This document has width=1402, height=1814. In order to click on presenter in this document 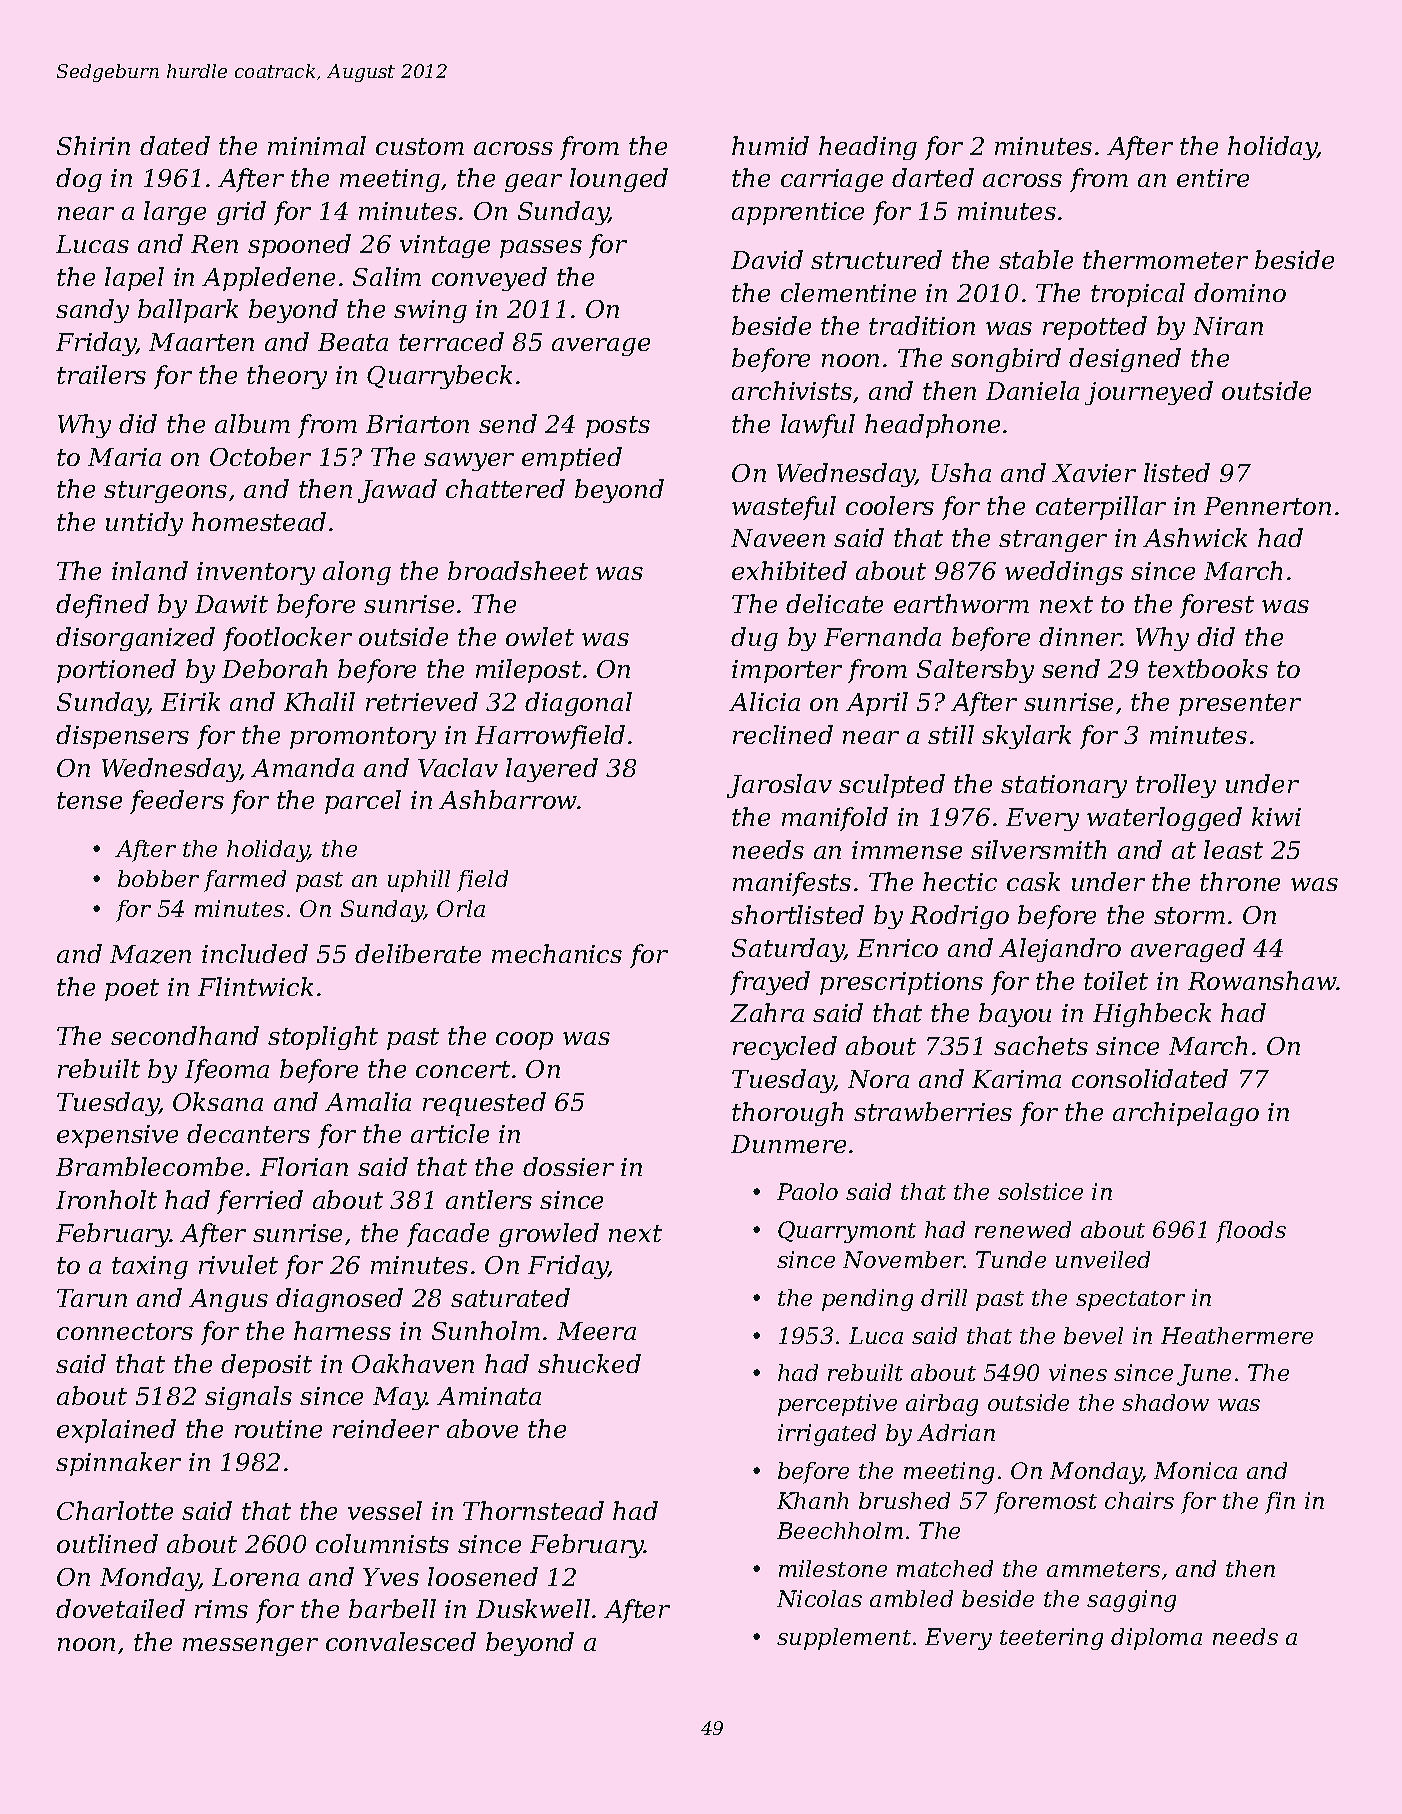, I will do `click(1240, 705)`.
